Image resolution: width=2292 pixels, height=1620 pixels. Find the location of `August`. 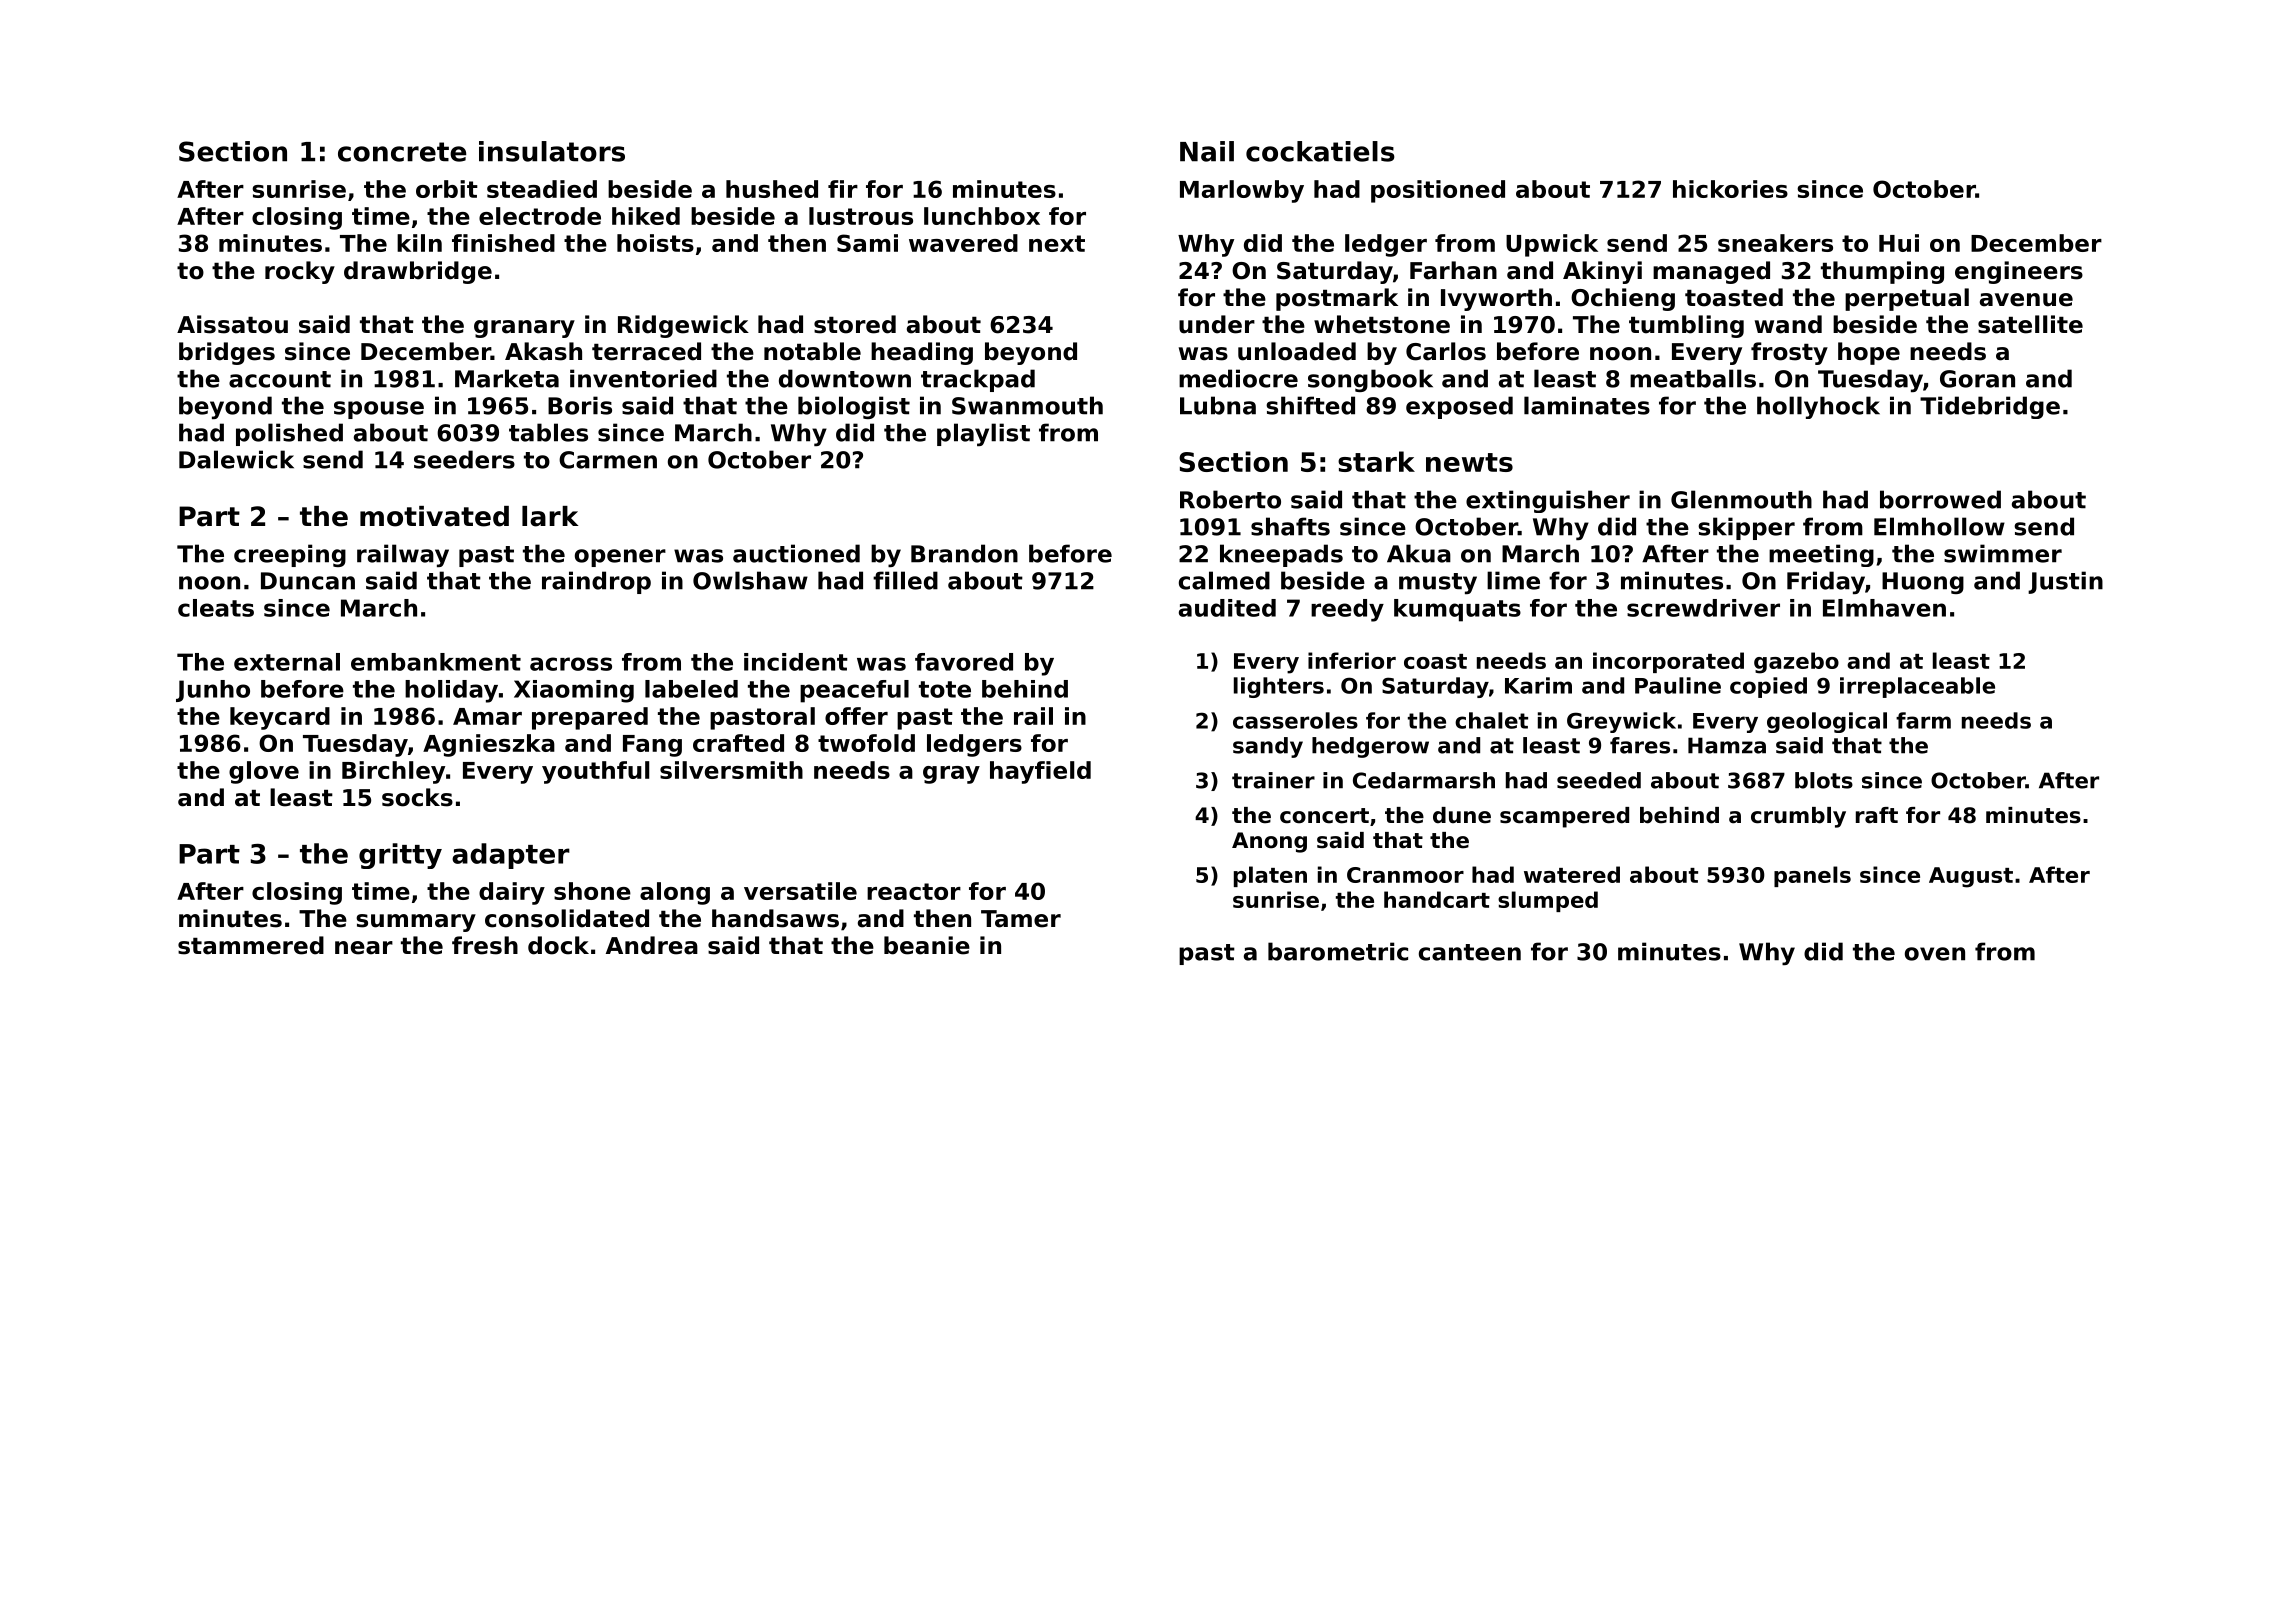

August is located at coordinates (1971, 877).
